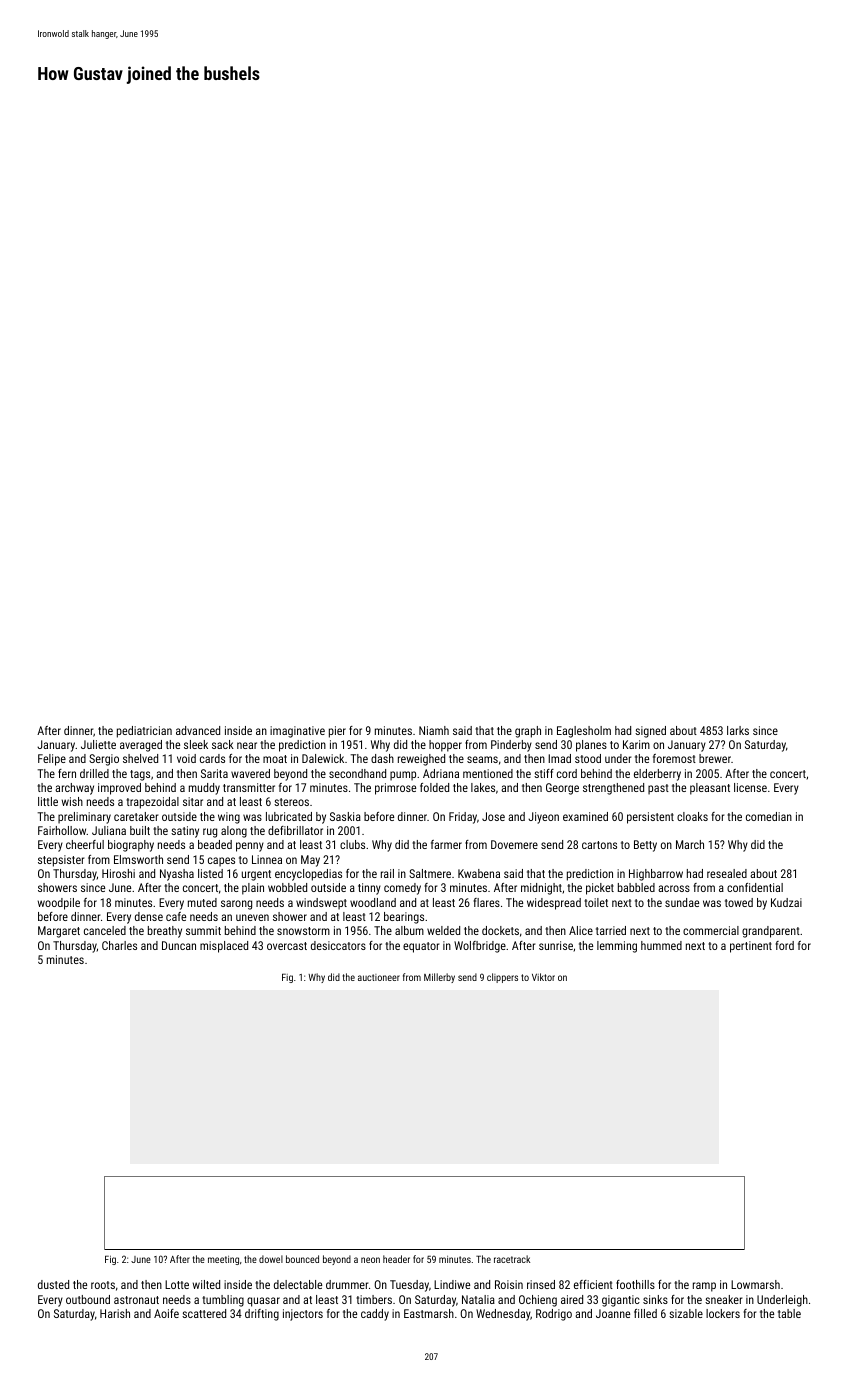  I want to click on header, so click(396, 1259).
